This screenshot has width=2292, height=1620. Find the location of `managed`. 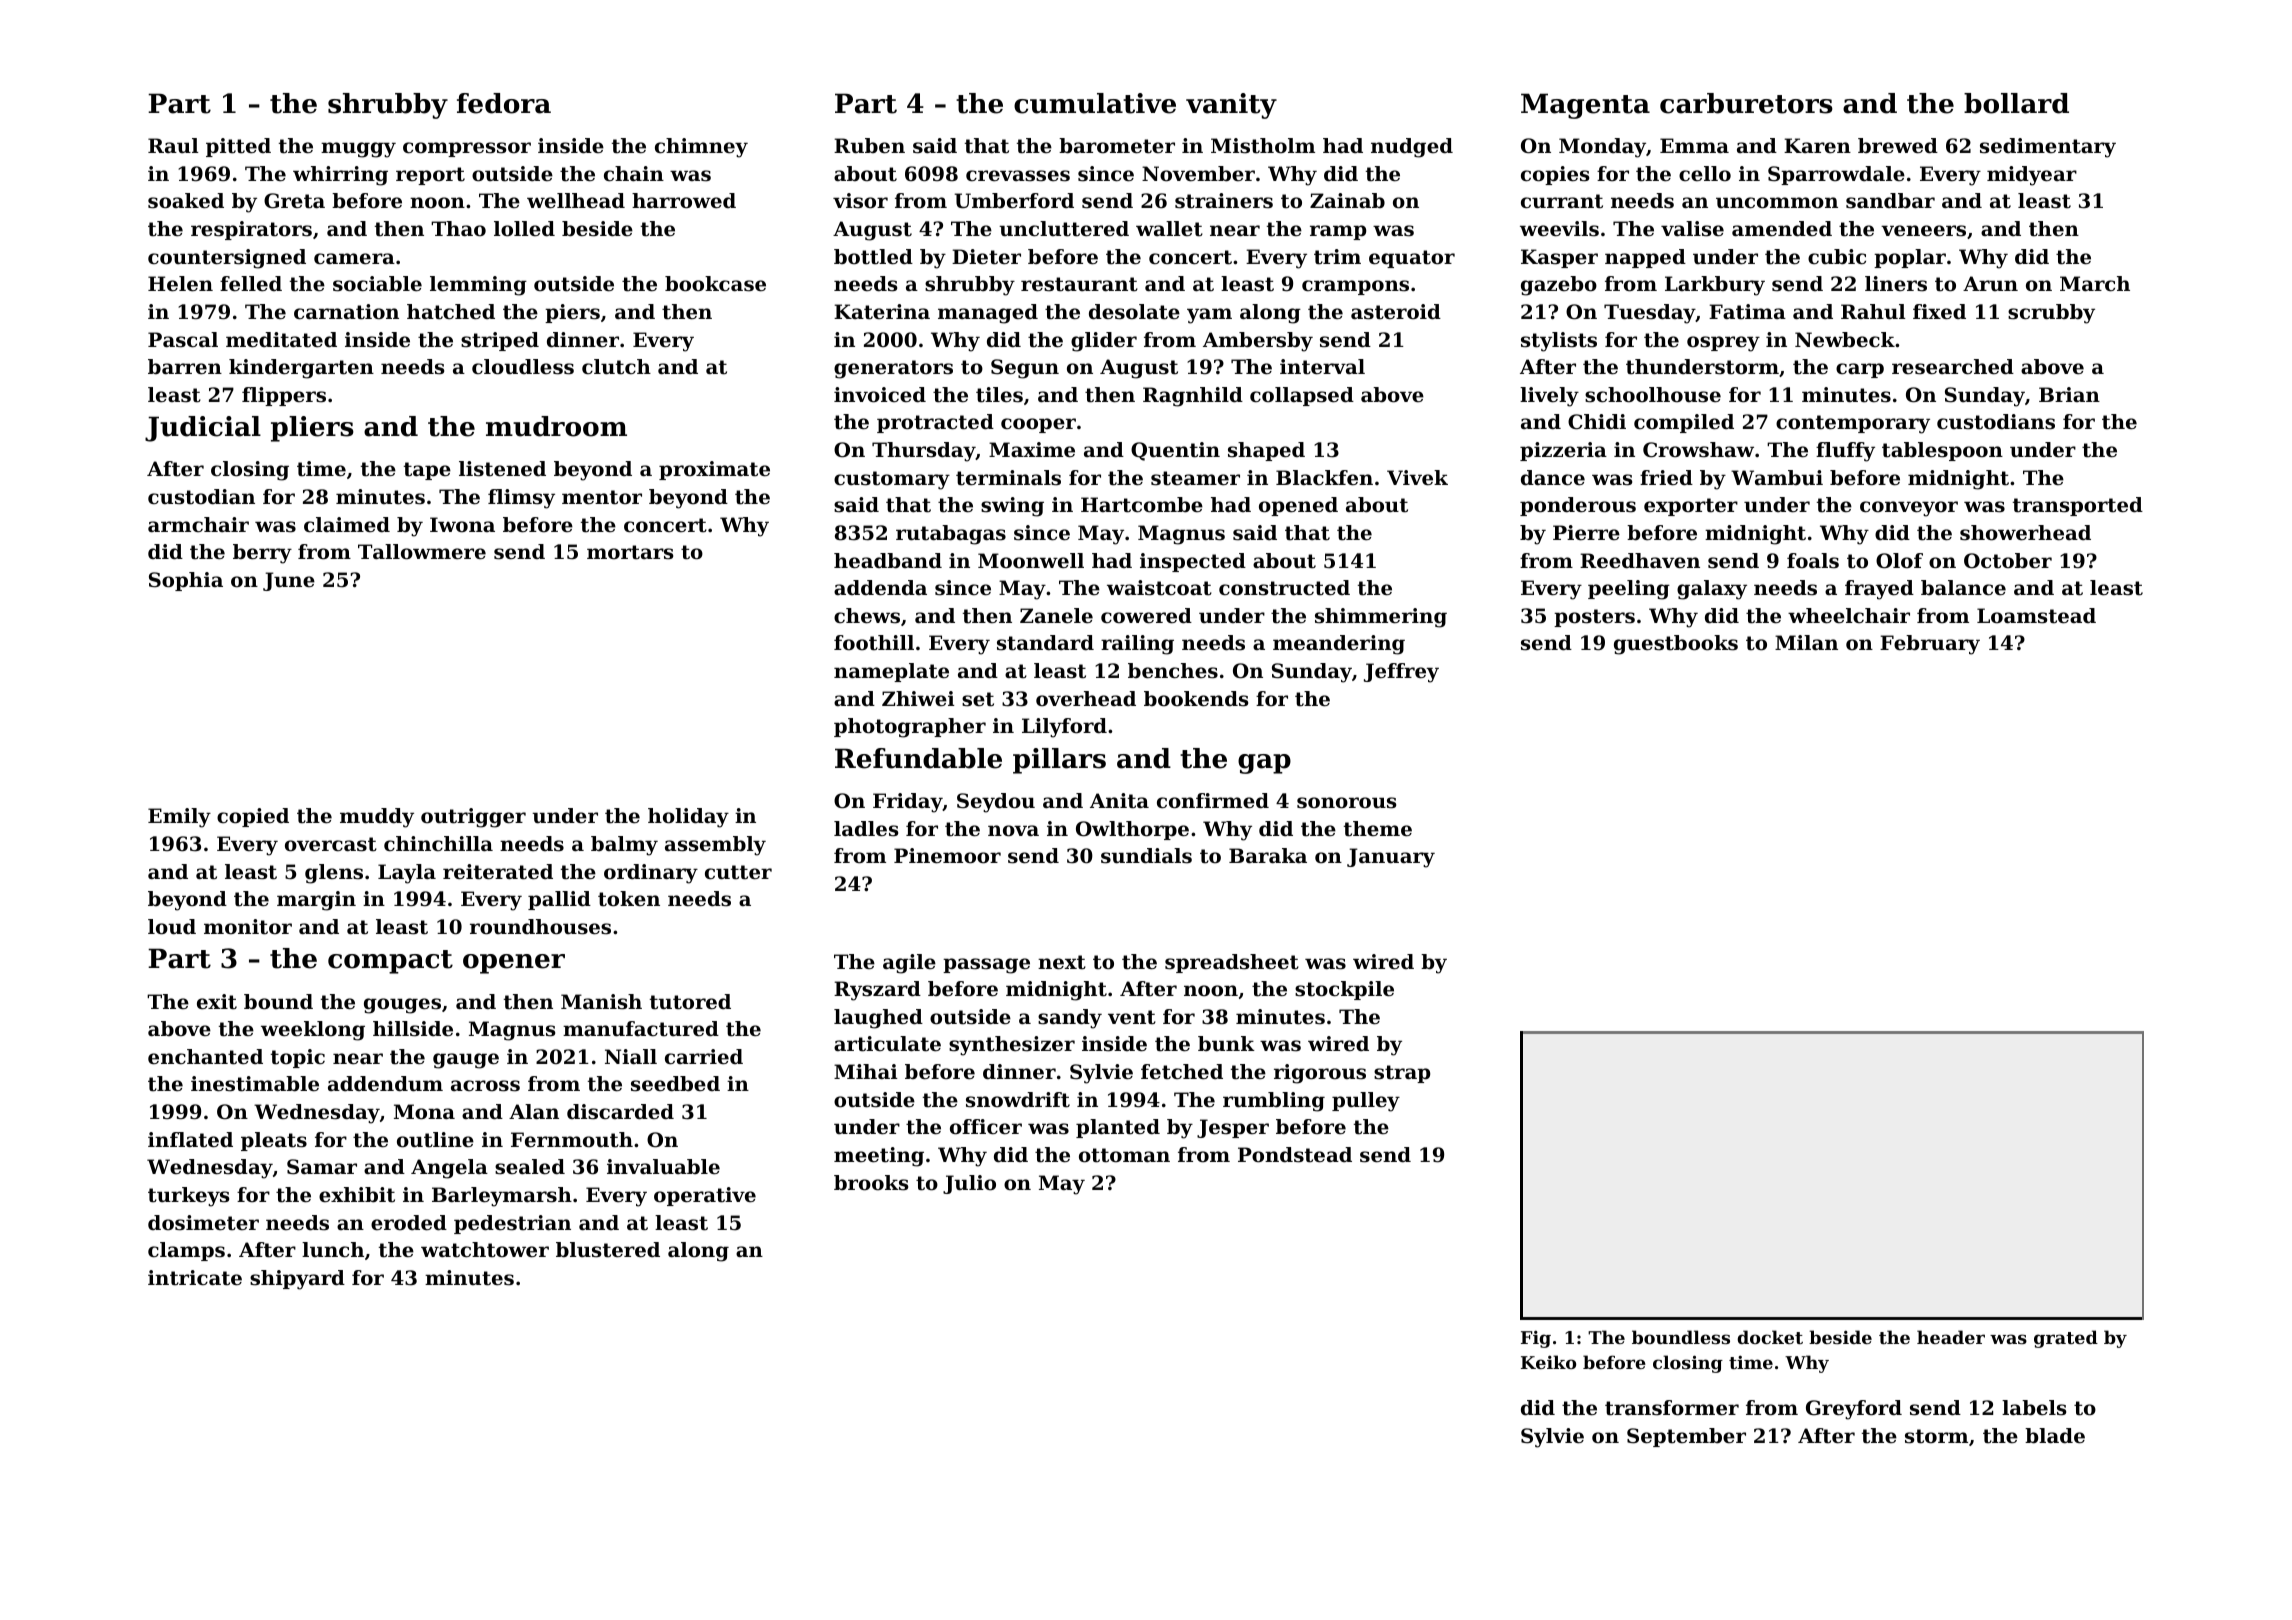

managed is located at coordinates (988, 314).
